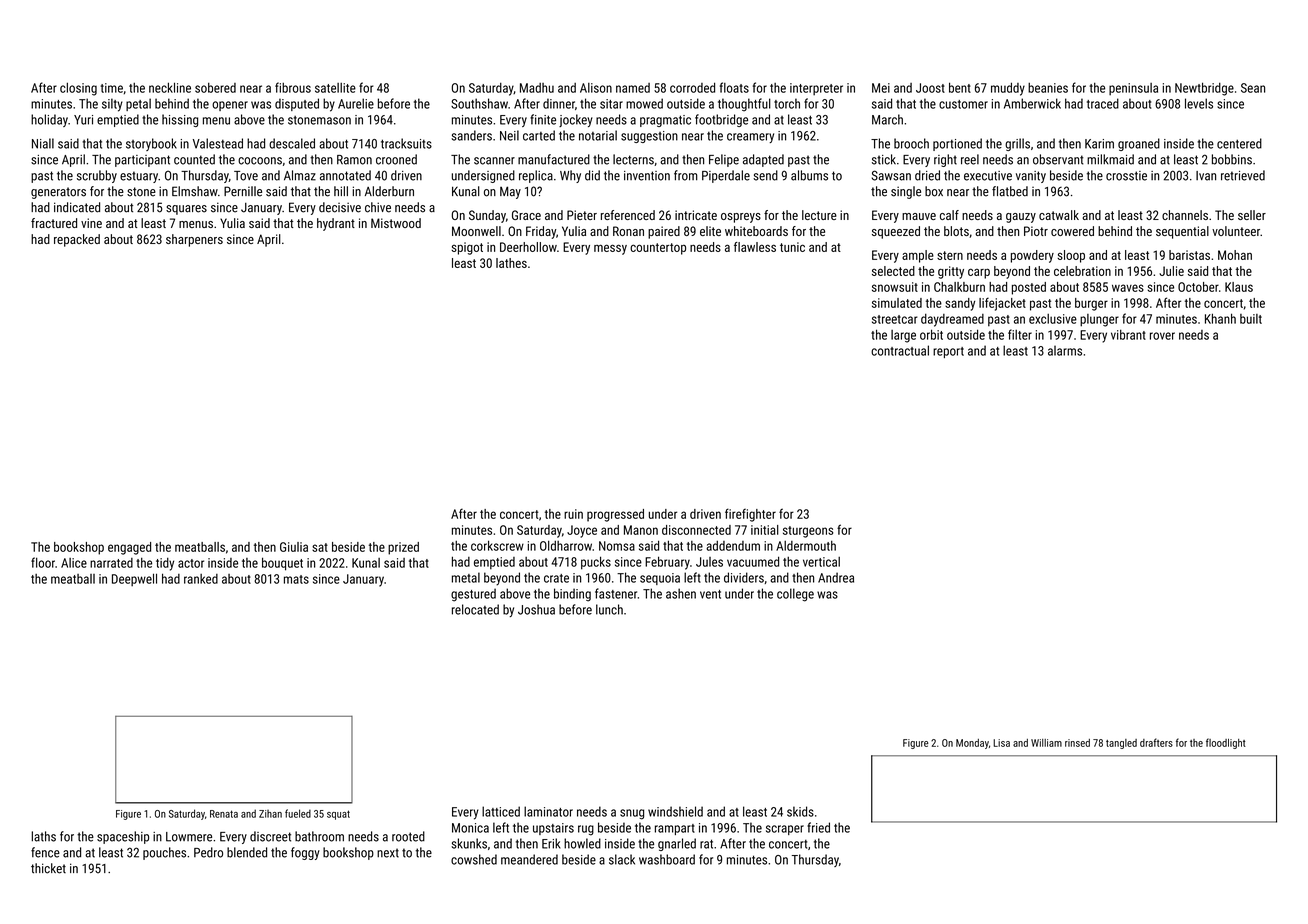  I want to click on college, so click(795, 595).
